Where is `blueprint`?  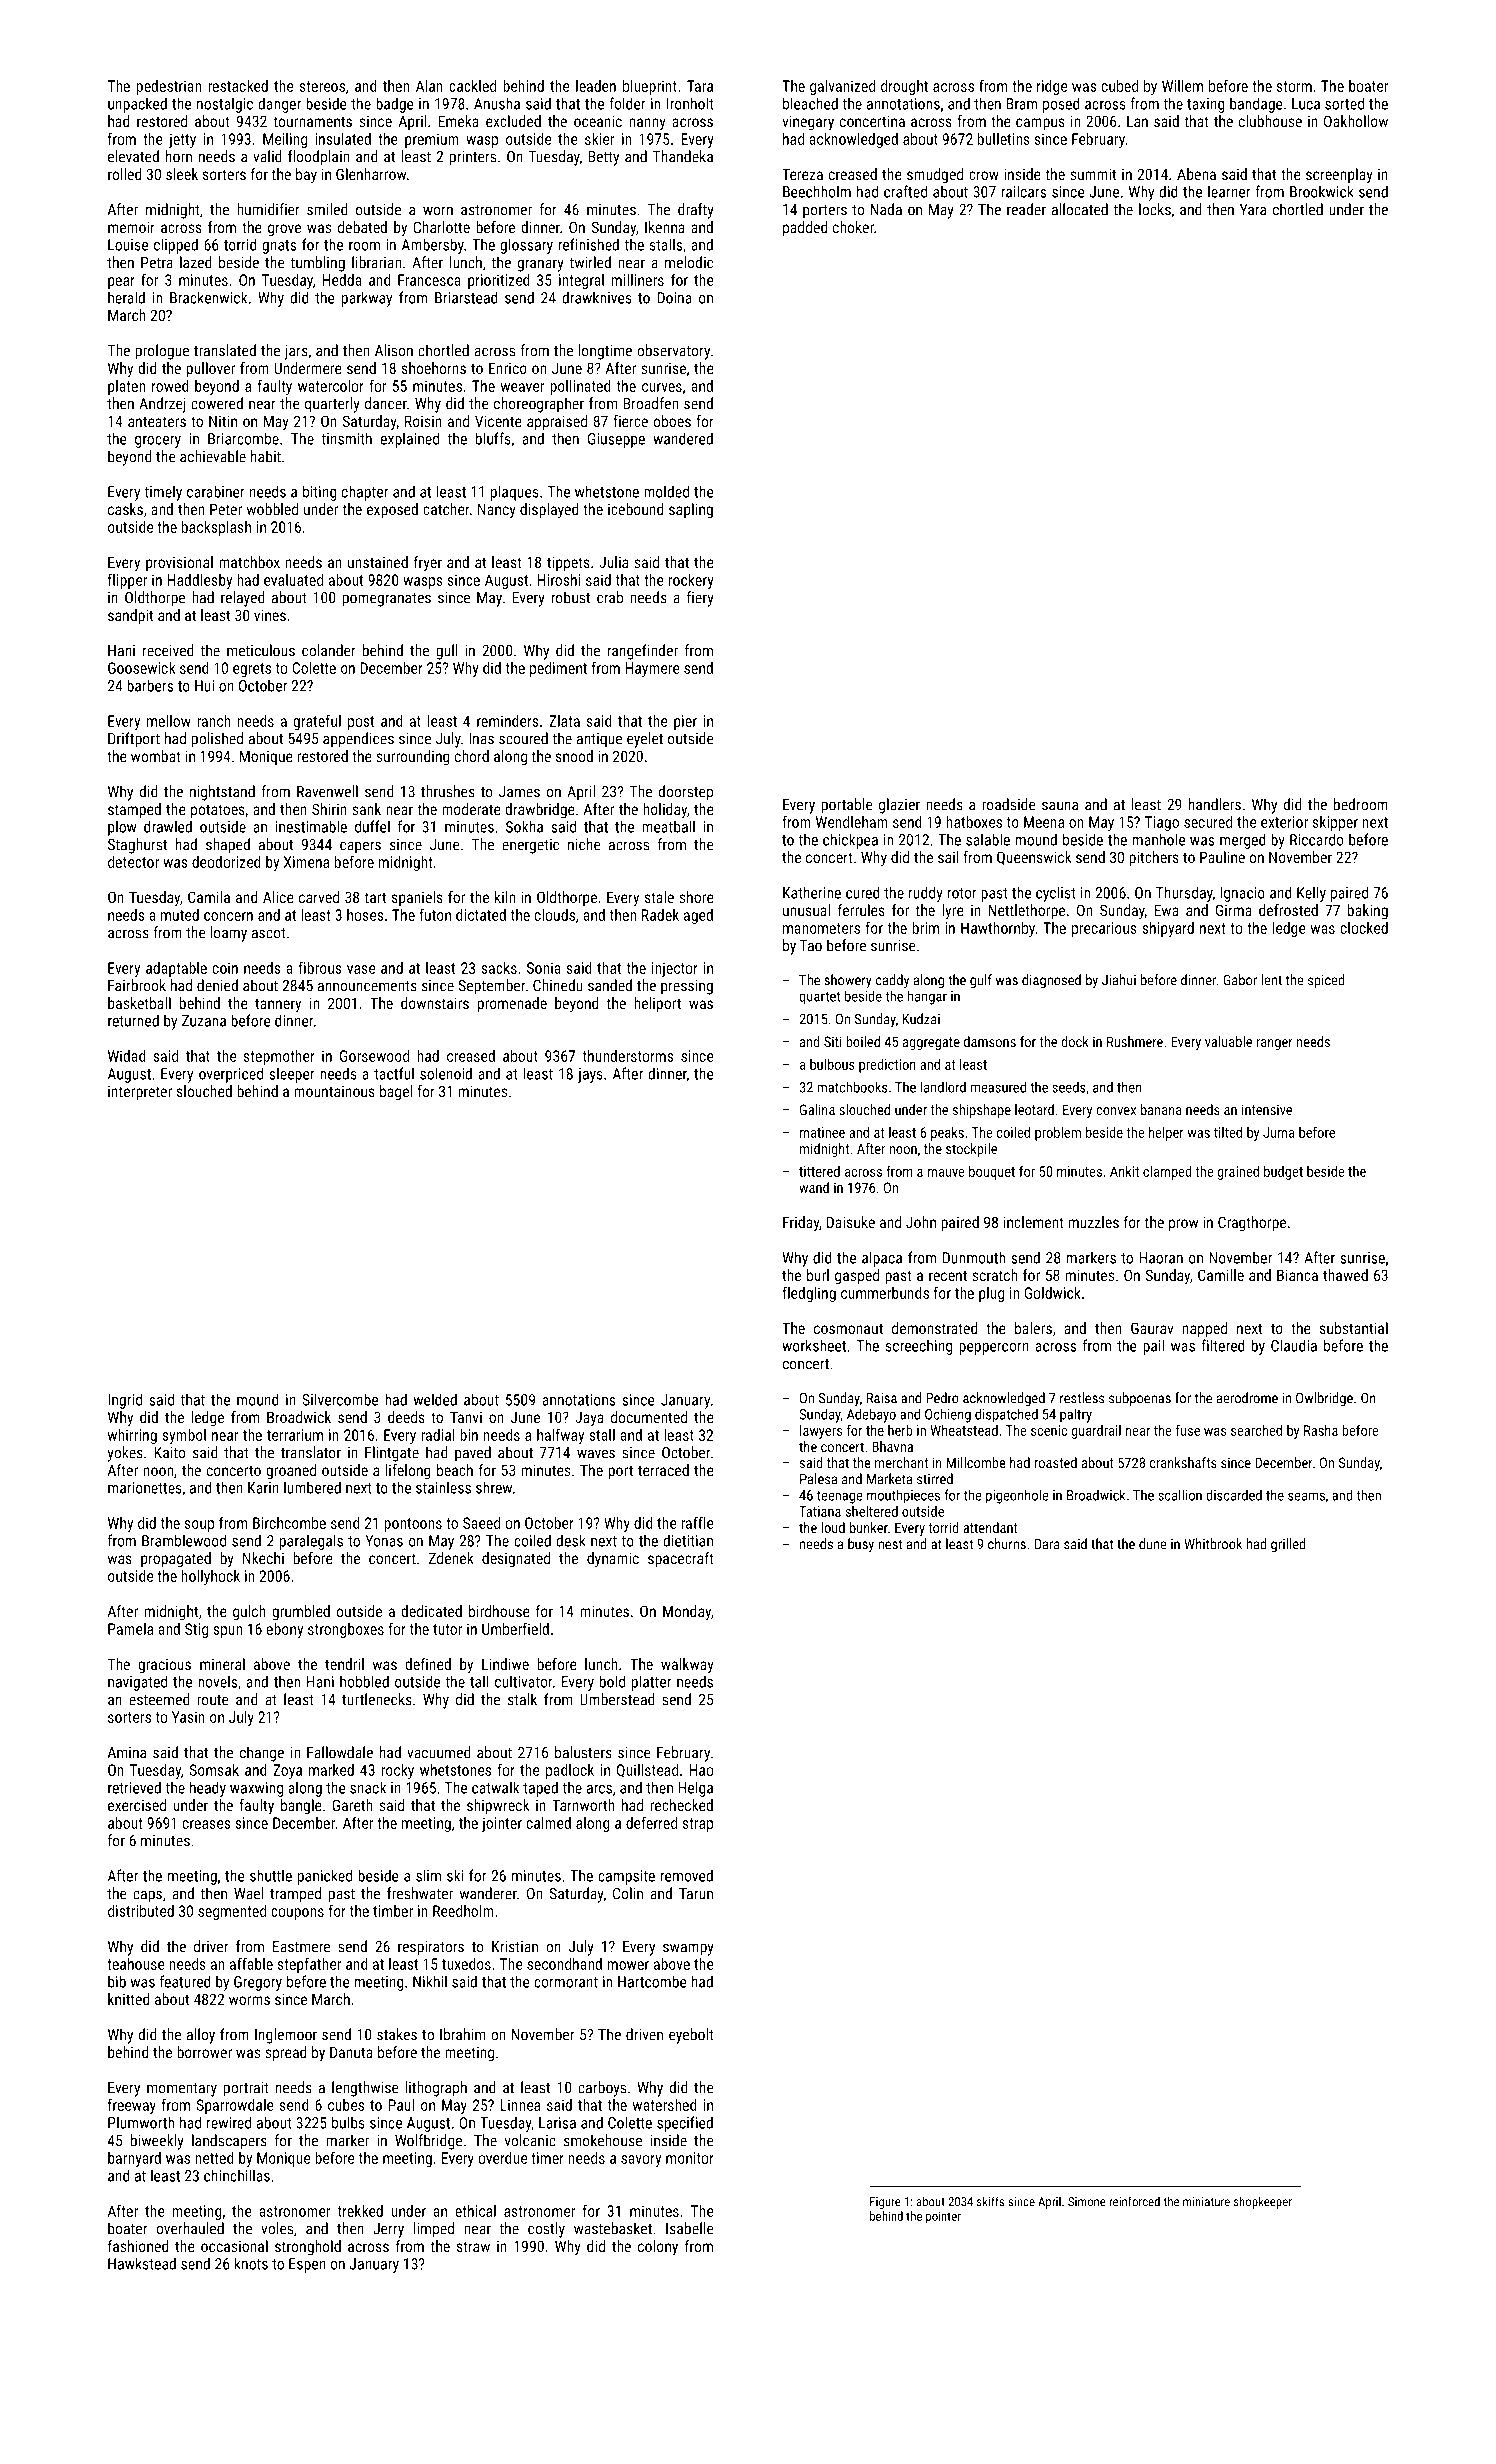
blueprint is located at coordinates (650, 87).
